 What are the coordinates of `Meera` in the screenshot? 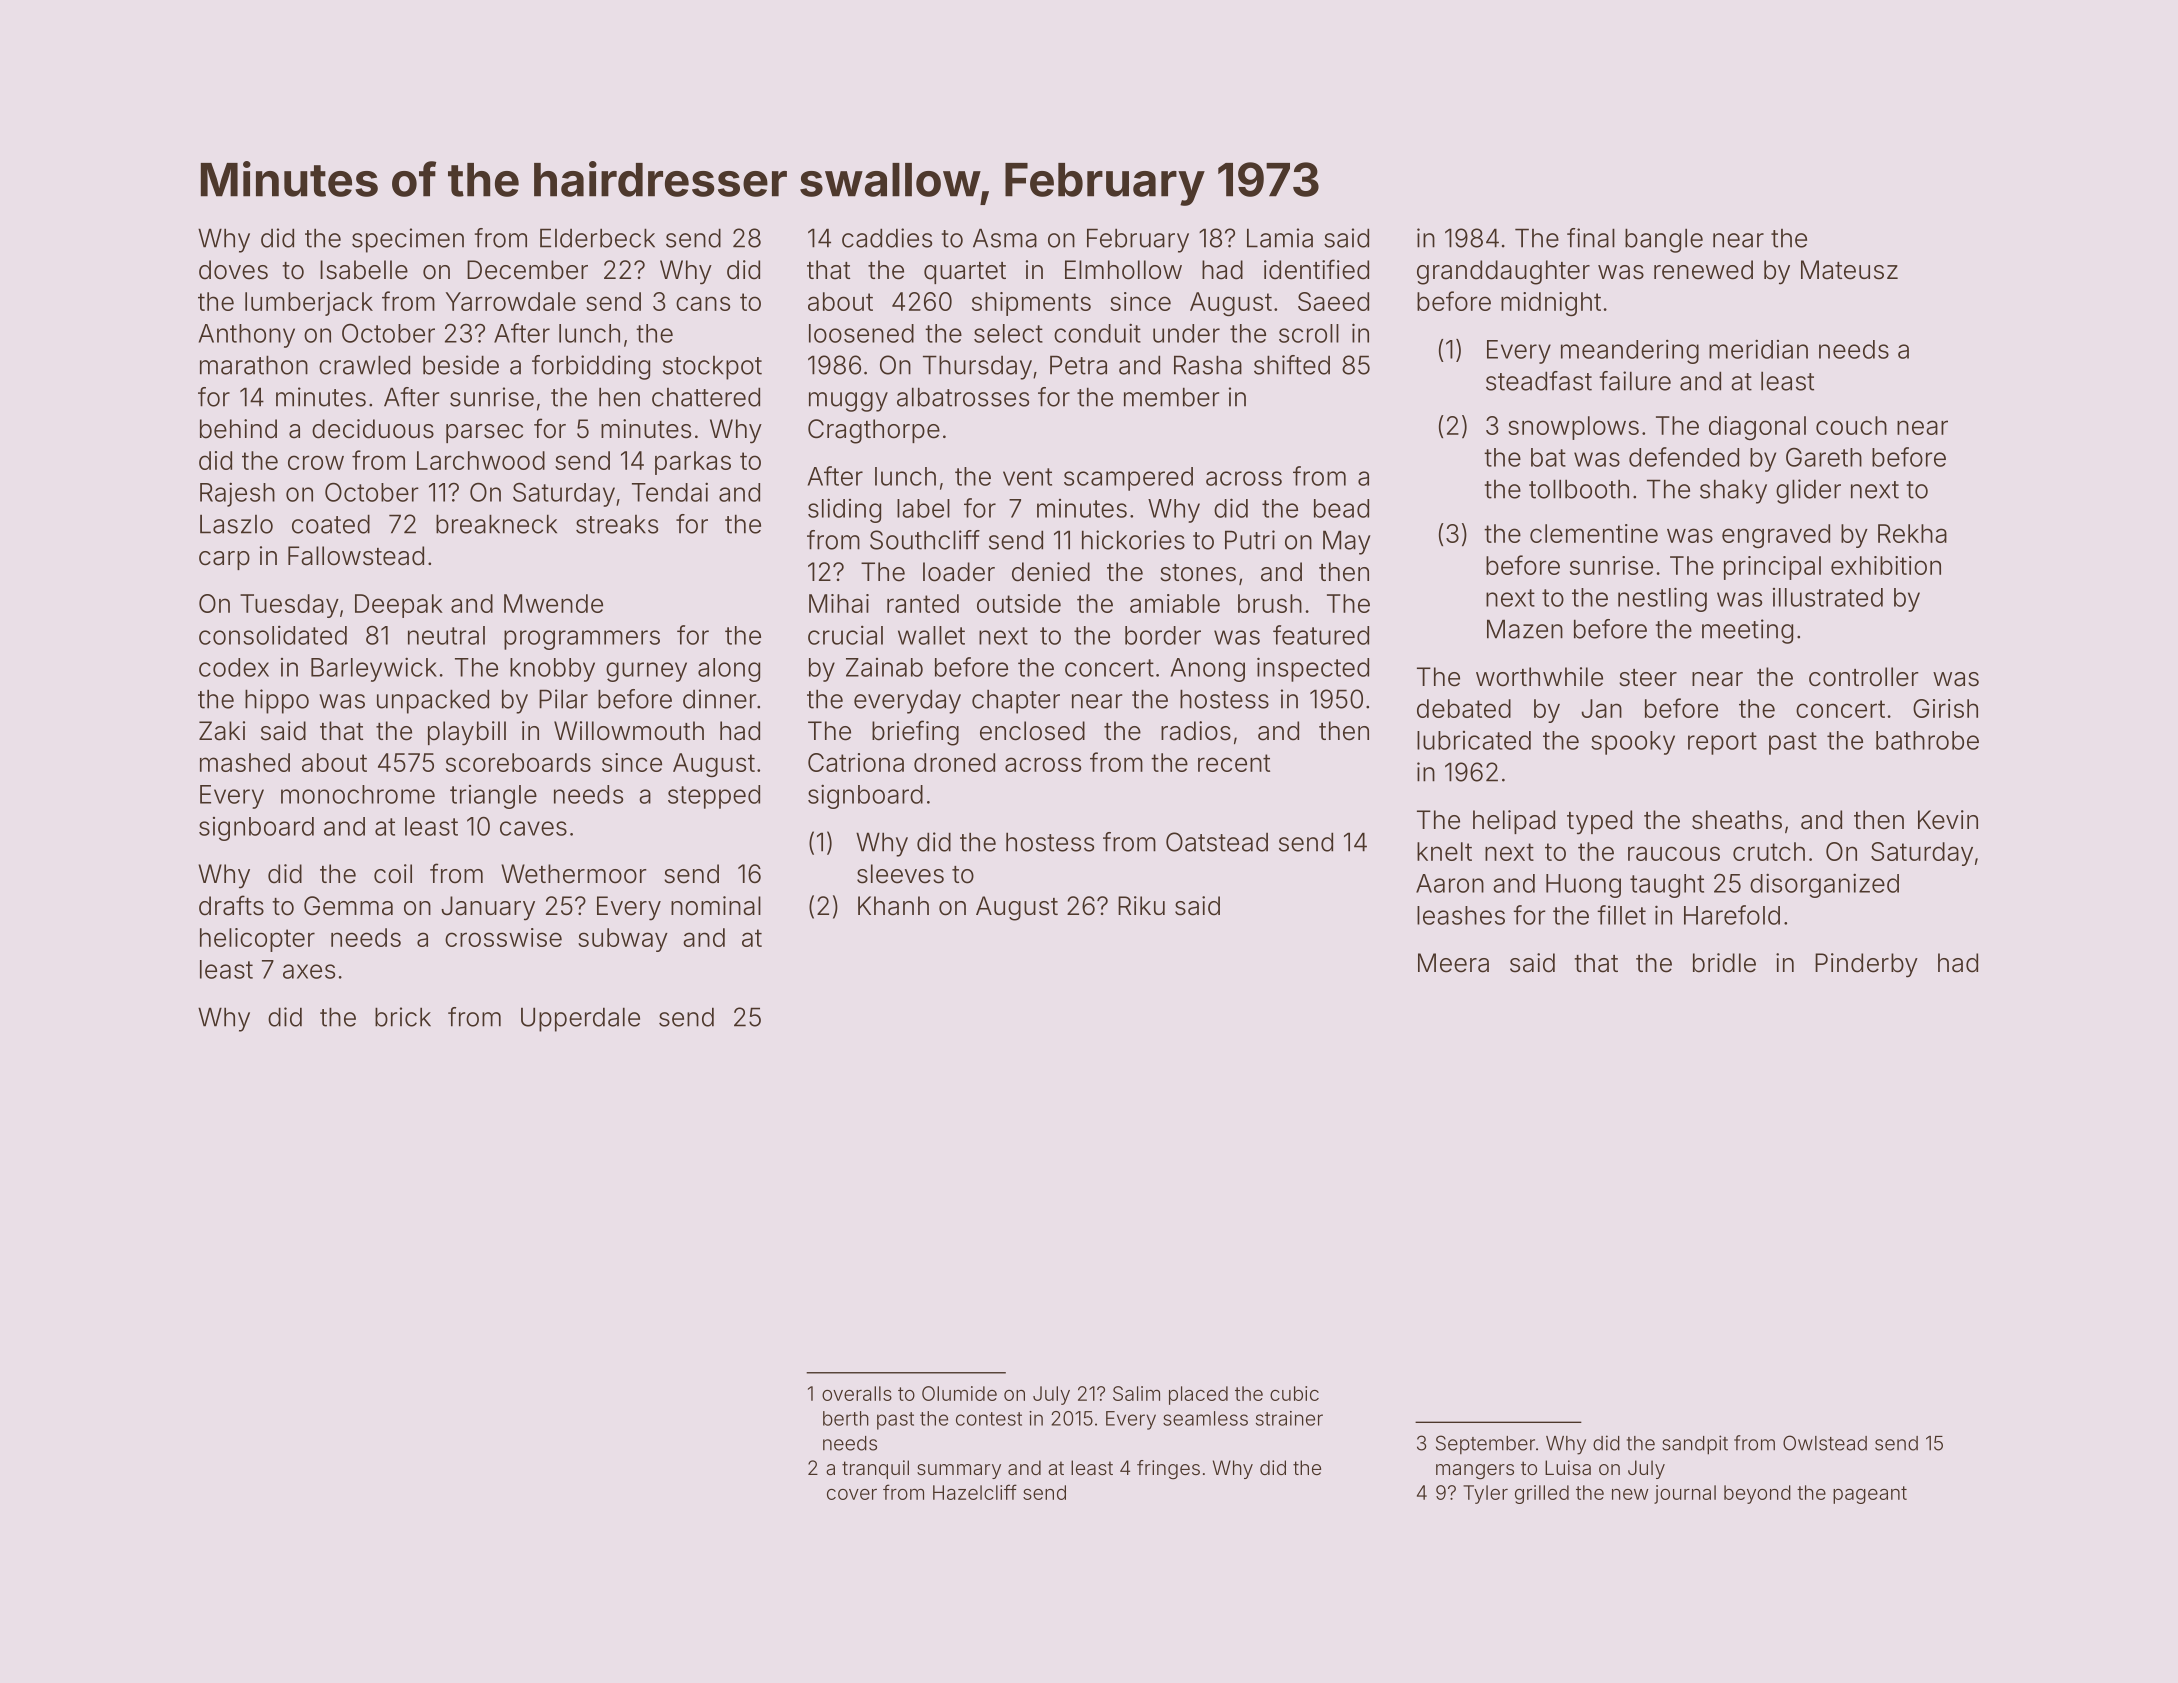 It's located at (1453, 963).
